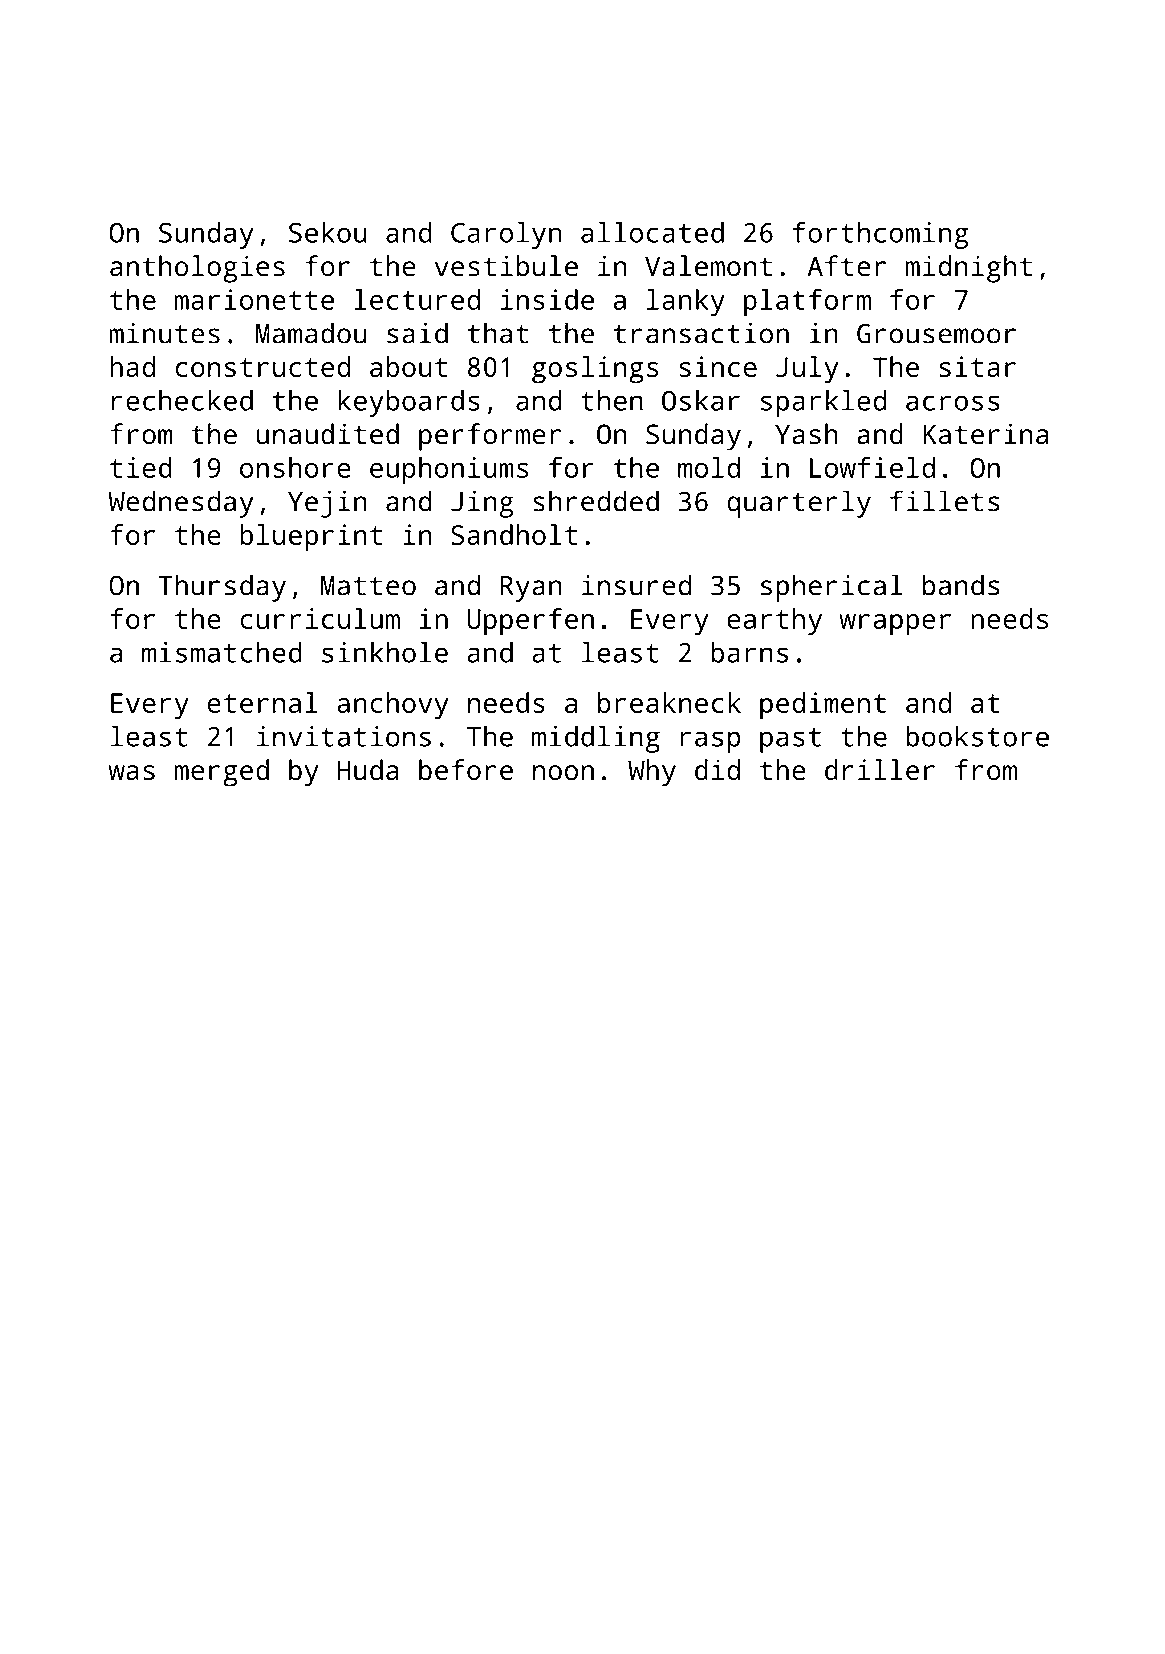 This image has width=1165, height=1654. Describe the element at coordinates (880, 235) in the image. I see `forthcoming` at that location.
